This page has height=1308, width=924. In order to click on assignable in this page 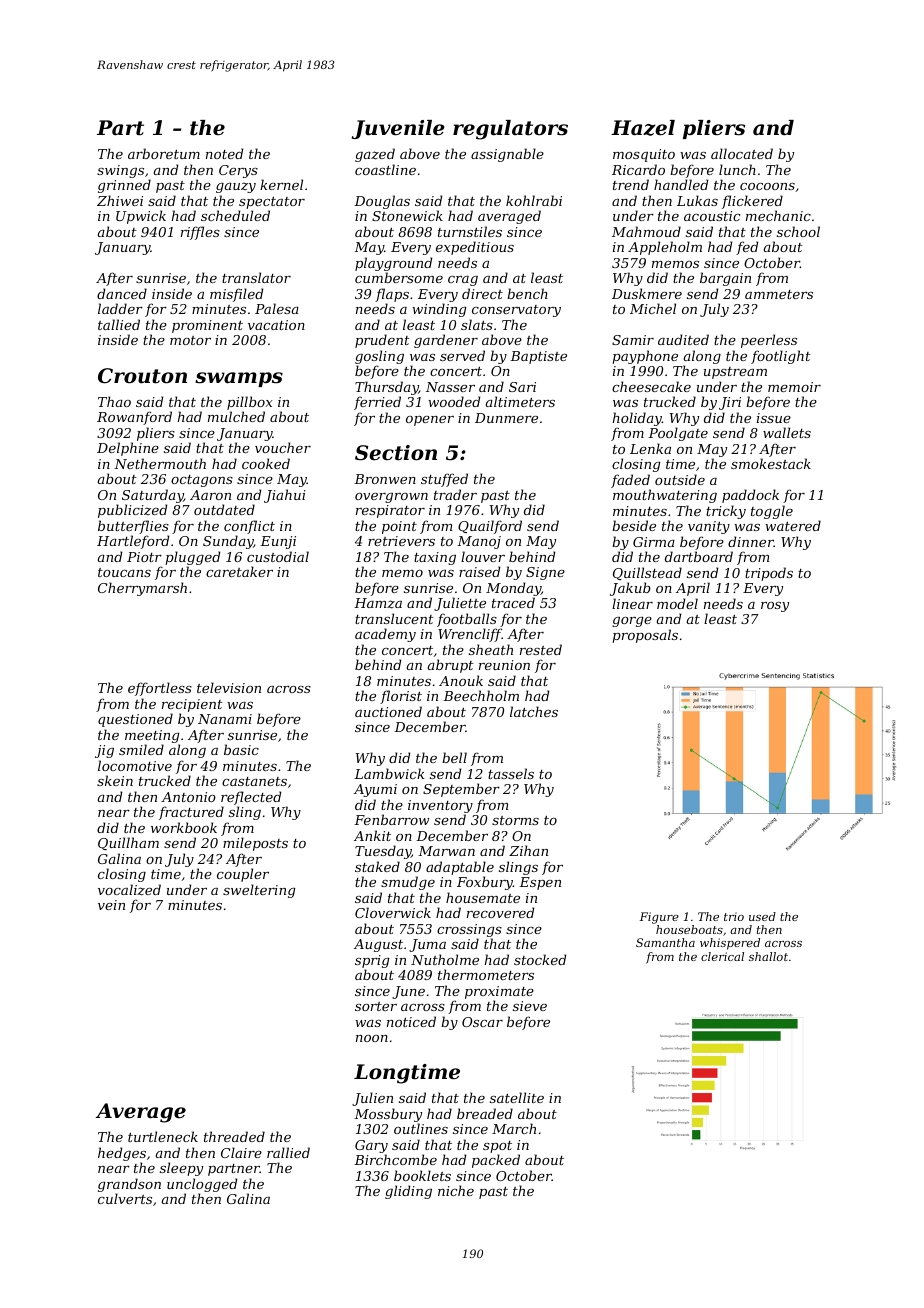, I will do `click(507, 155)`.
